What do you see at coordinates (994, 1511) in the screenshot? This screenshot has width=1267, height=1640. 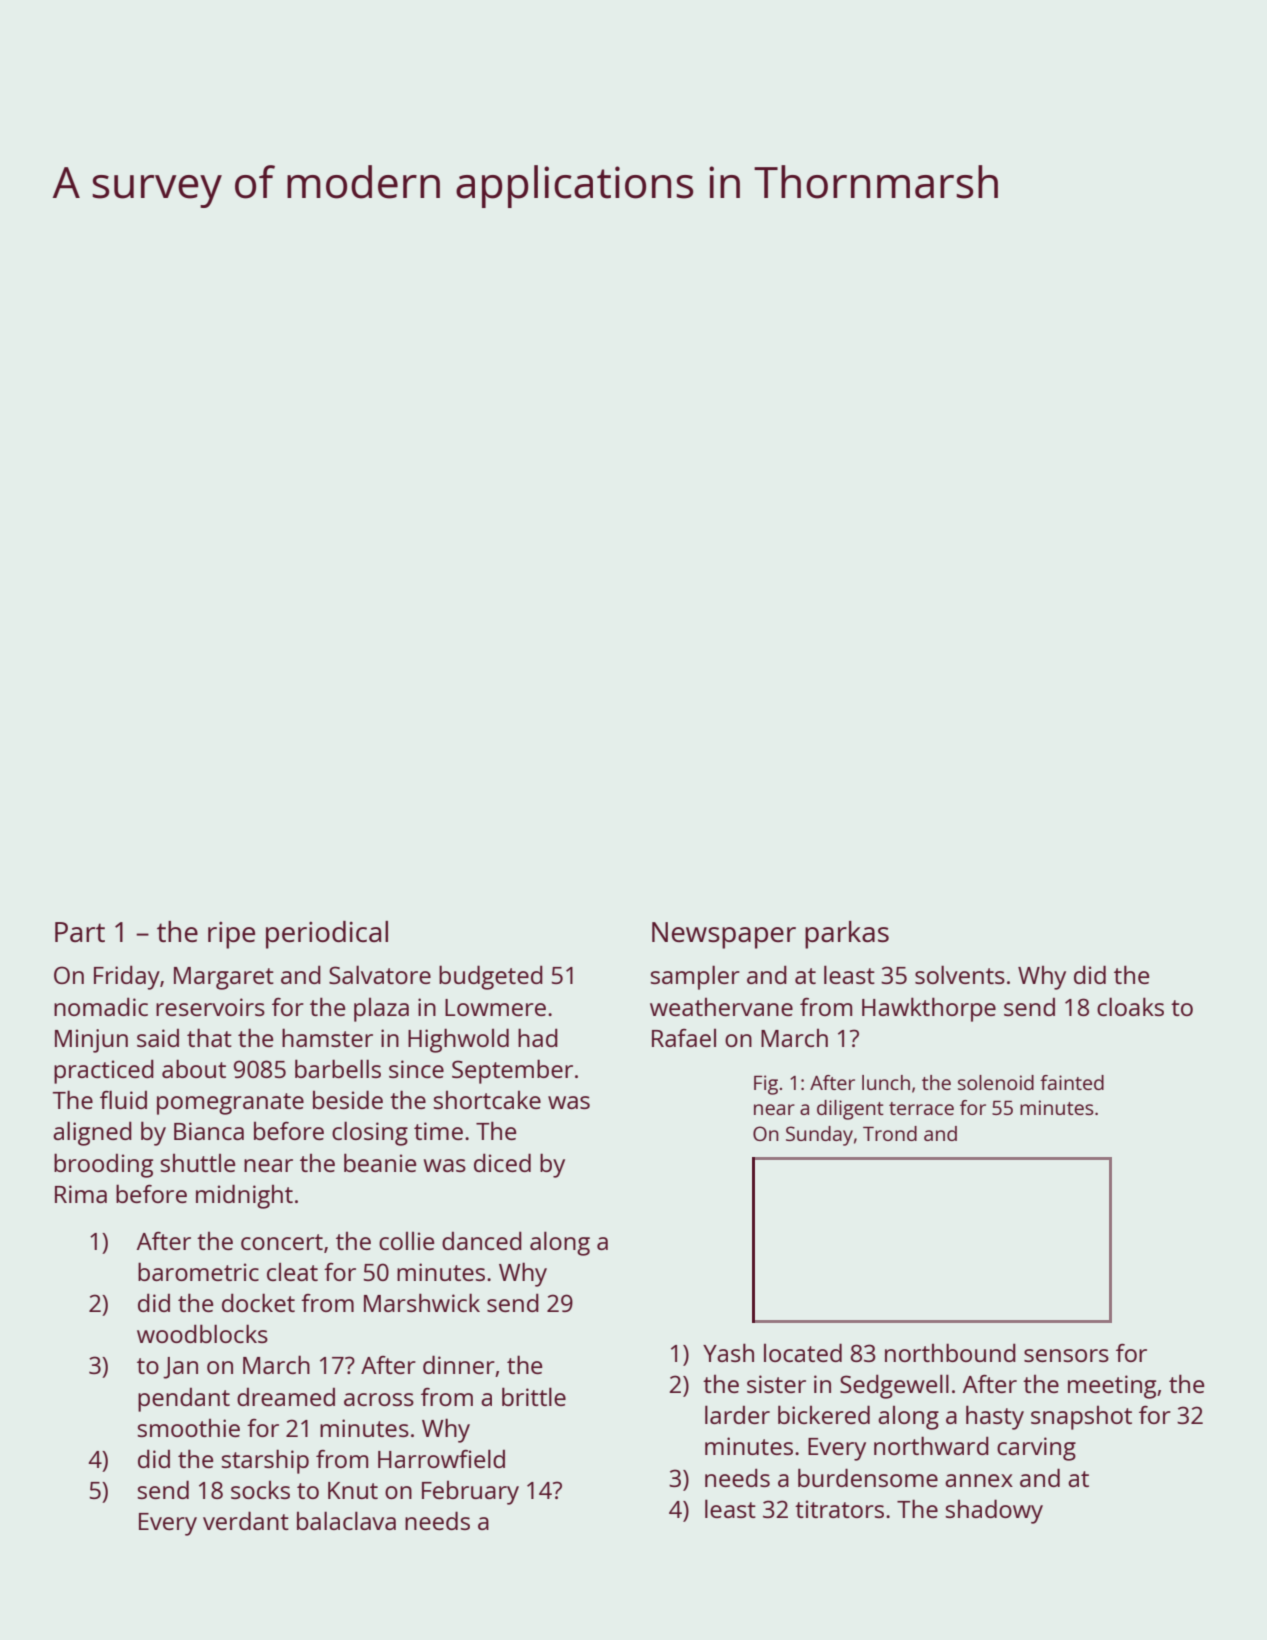 I see `shadowy` at bounding box center [994, 1511].
